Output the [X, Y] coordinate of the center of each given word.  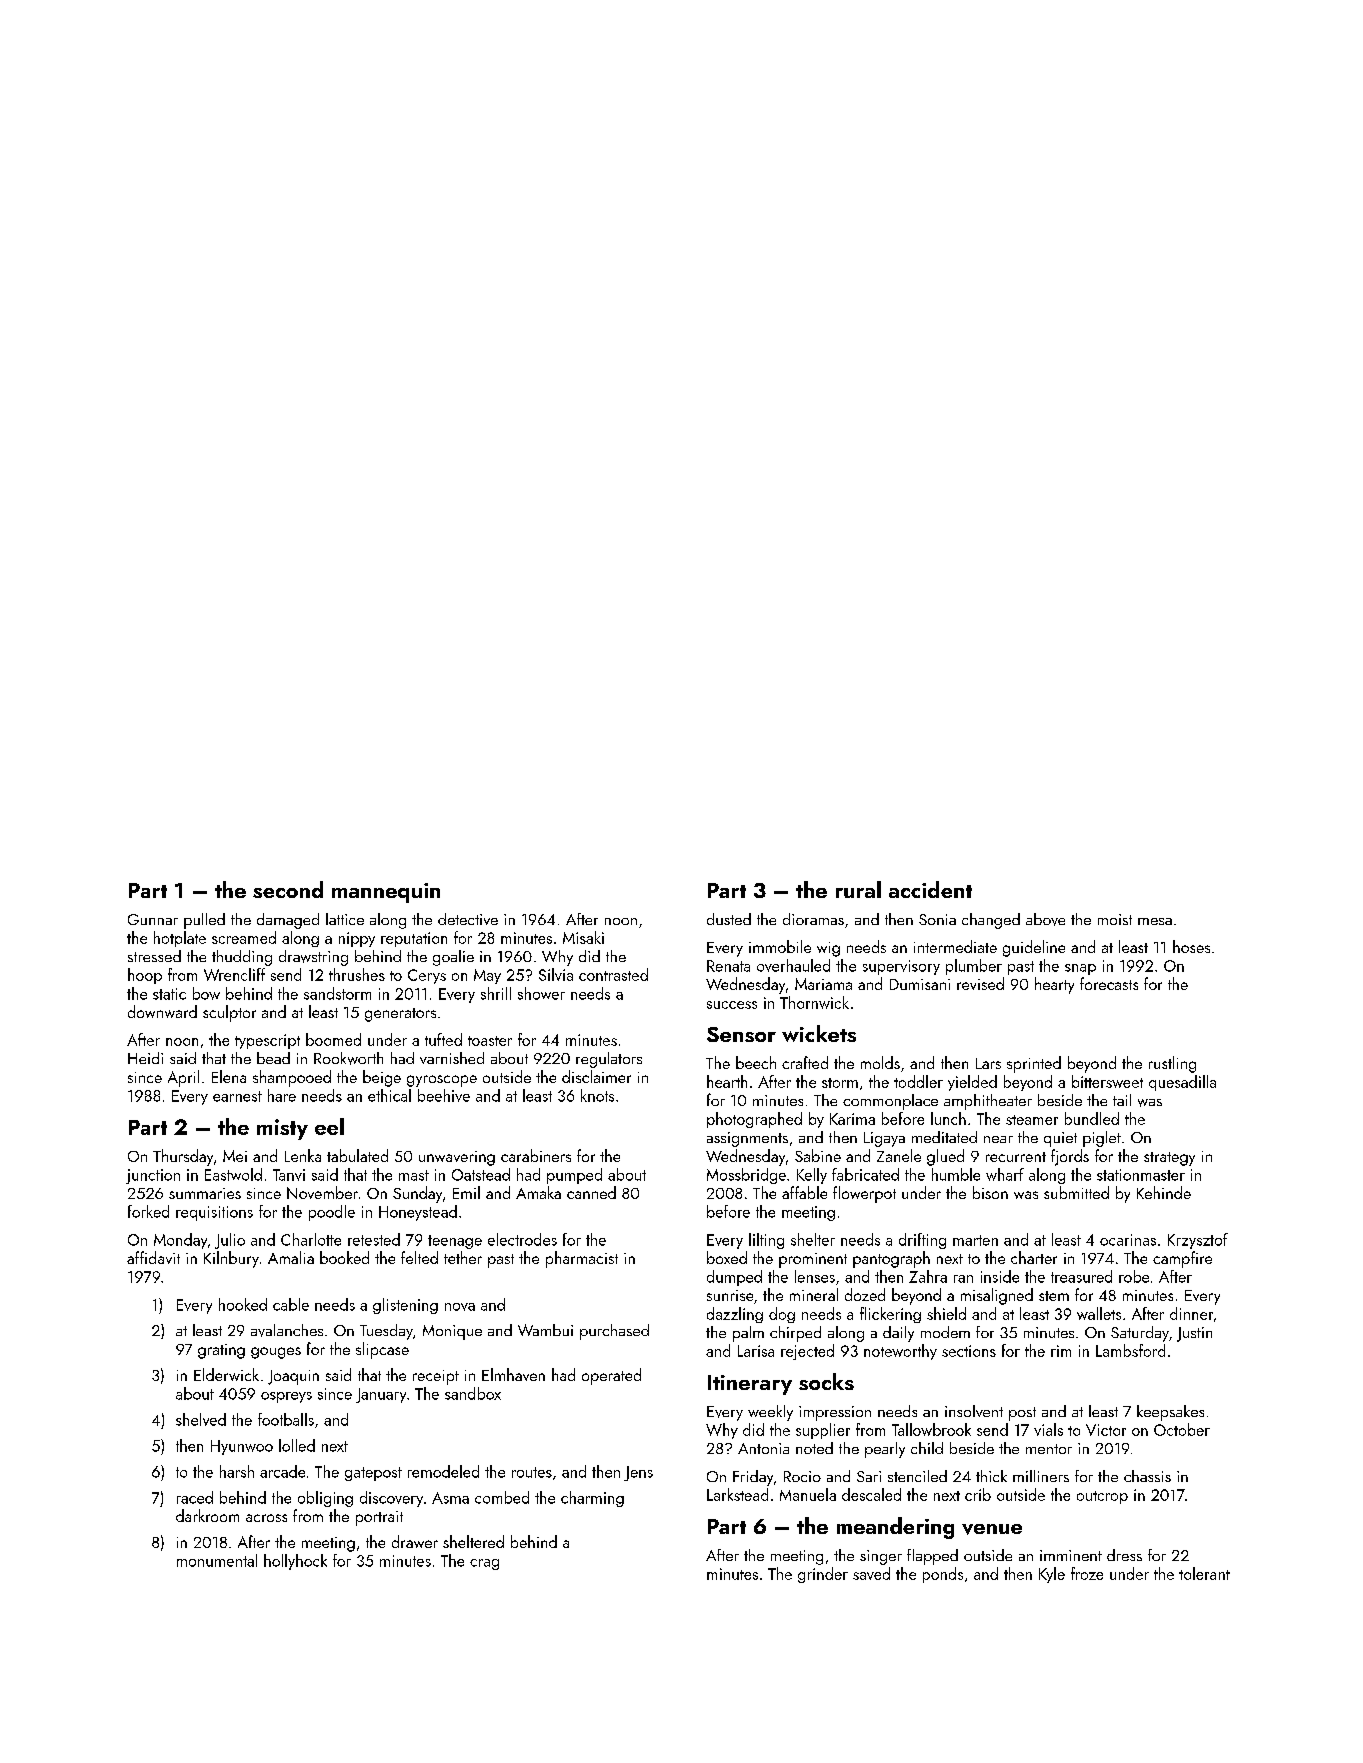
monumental [217, 1560]
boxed [727, 1257]
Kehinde [1164, 1192]
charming [592, 1499]
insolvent [974, 1411]
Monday [180, 1241]
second [288, 889]
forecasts [1109, 983]
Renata [728, 966]
